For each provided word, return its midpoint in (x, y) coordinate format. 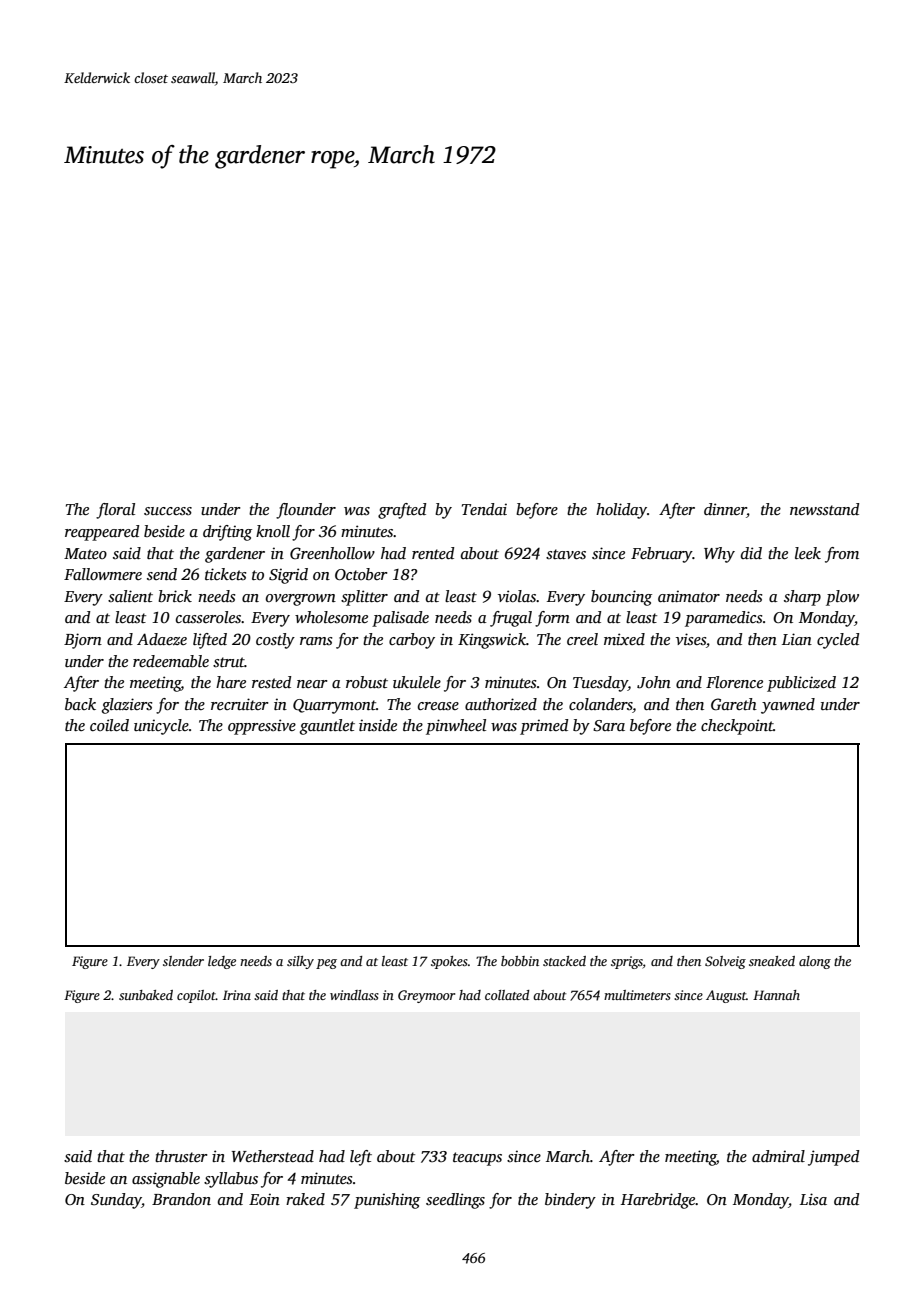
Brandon (181, 1199)
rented (433, 553)
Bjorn (83, 641)
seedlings (455, 1201)
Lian (797, 639)
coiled (109, 725)
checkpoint (737, 727)
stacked (564, 961)
